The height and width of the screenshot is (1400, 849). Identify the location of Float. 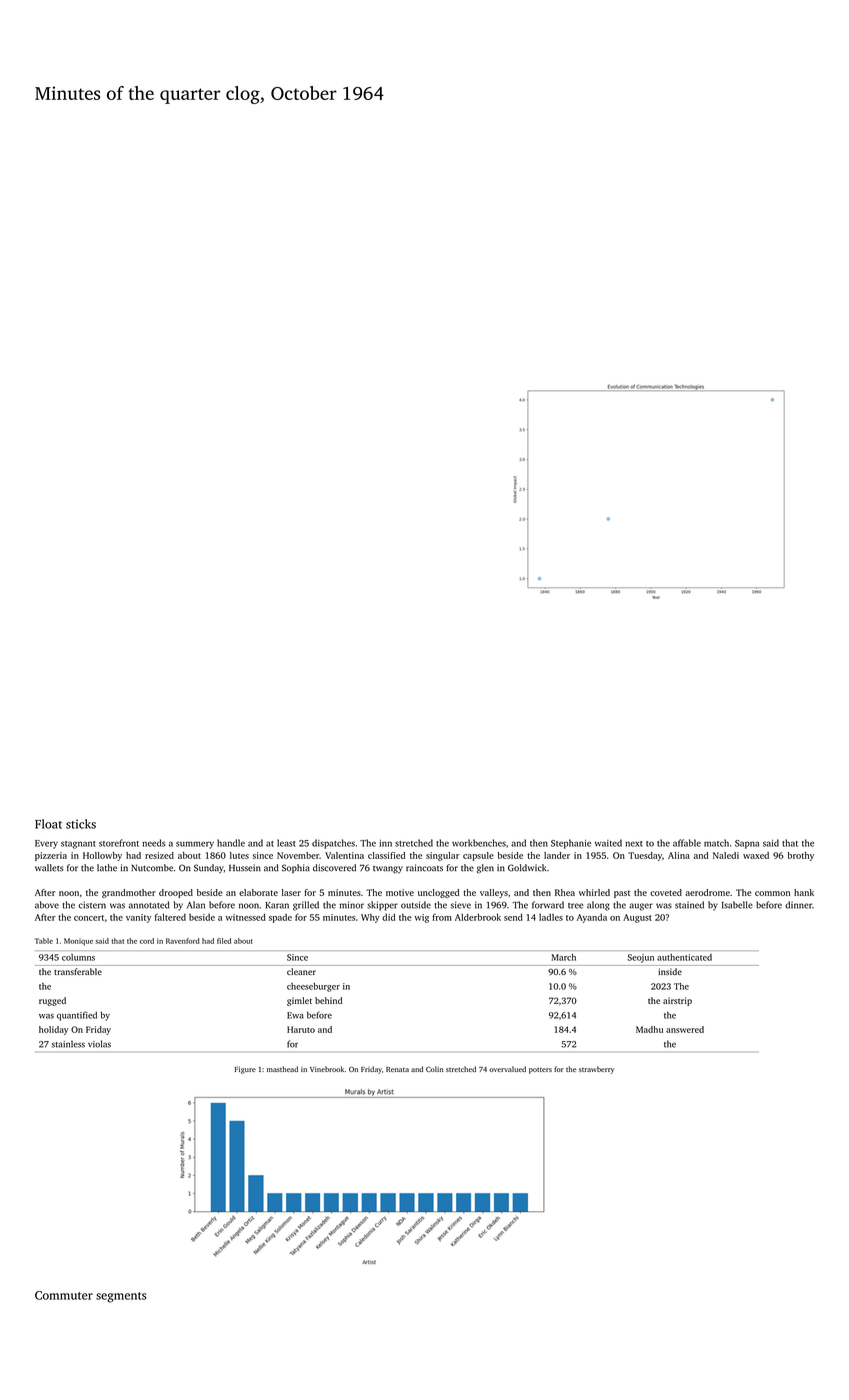
(48, 824).
